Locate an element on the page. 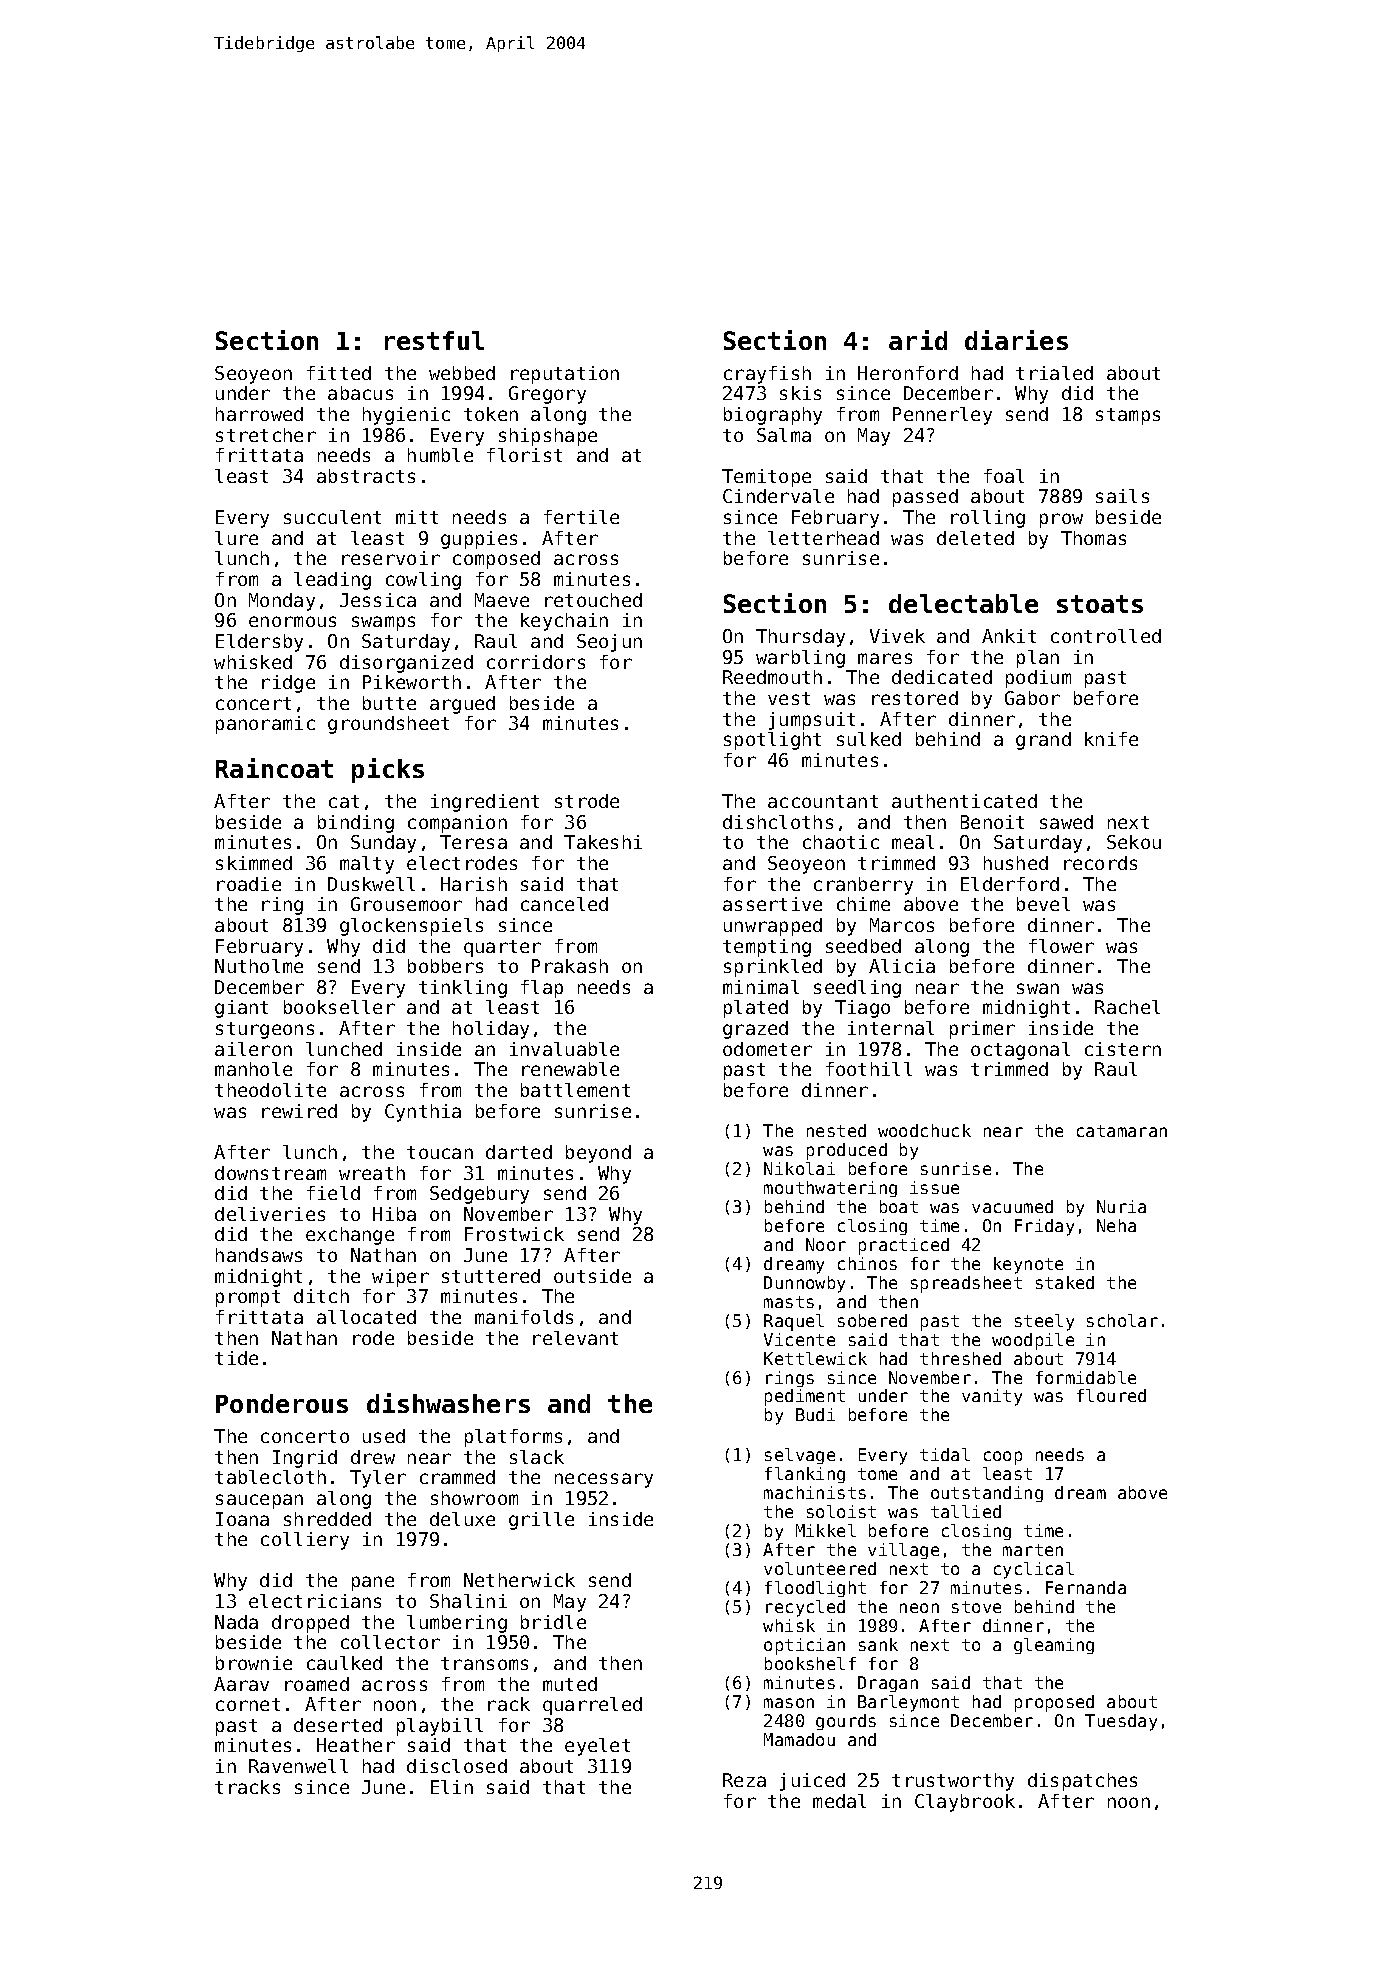 This document has width=1386, height=1969. dishcloths is located at coordinates (778, 822).
